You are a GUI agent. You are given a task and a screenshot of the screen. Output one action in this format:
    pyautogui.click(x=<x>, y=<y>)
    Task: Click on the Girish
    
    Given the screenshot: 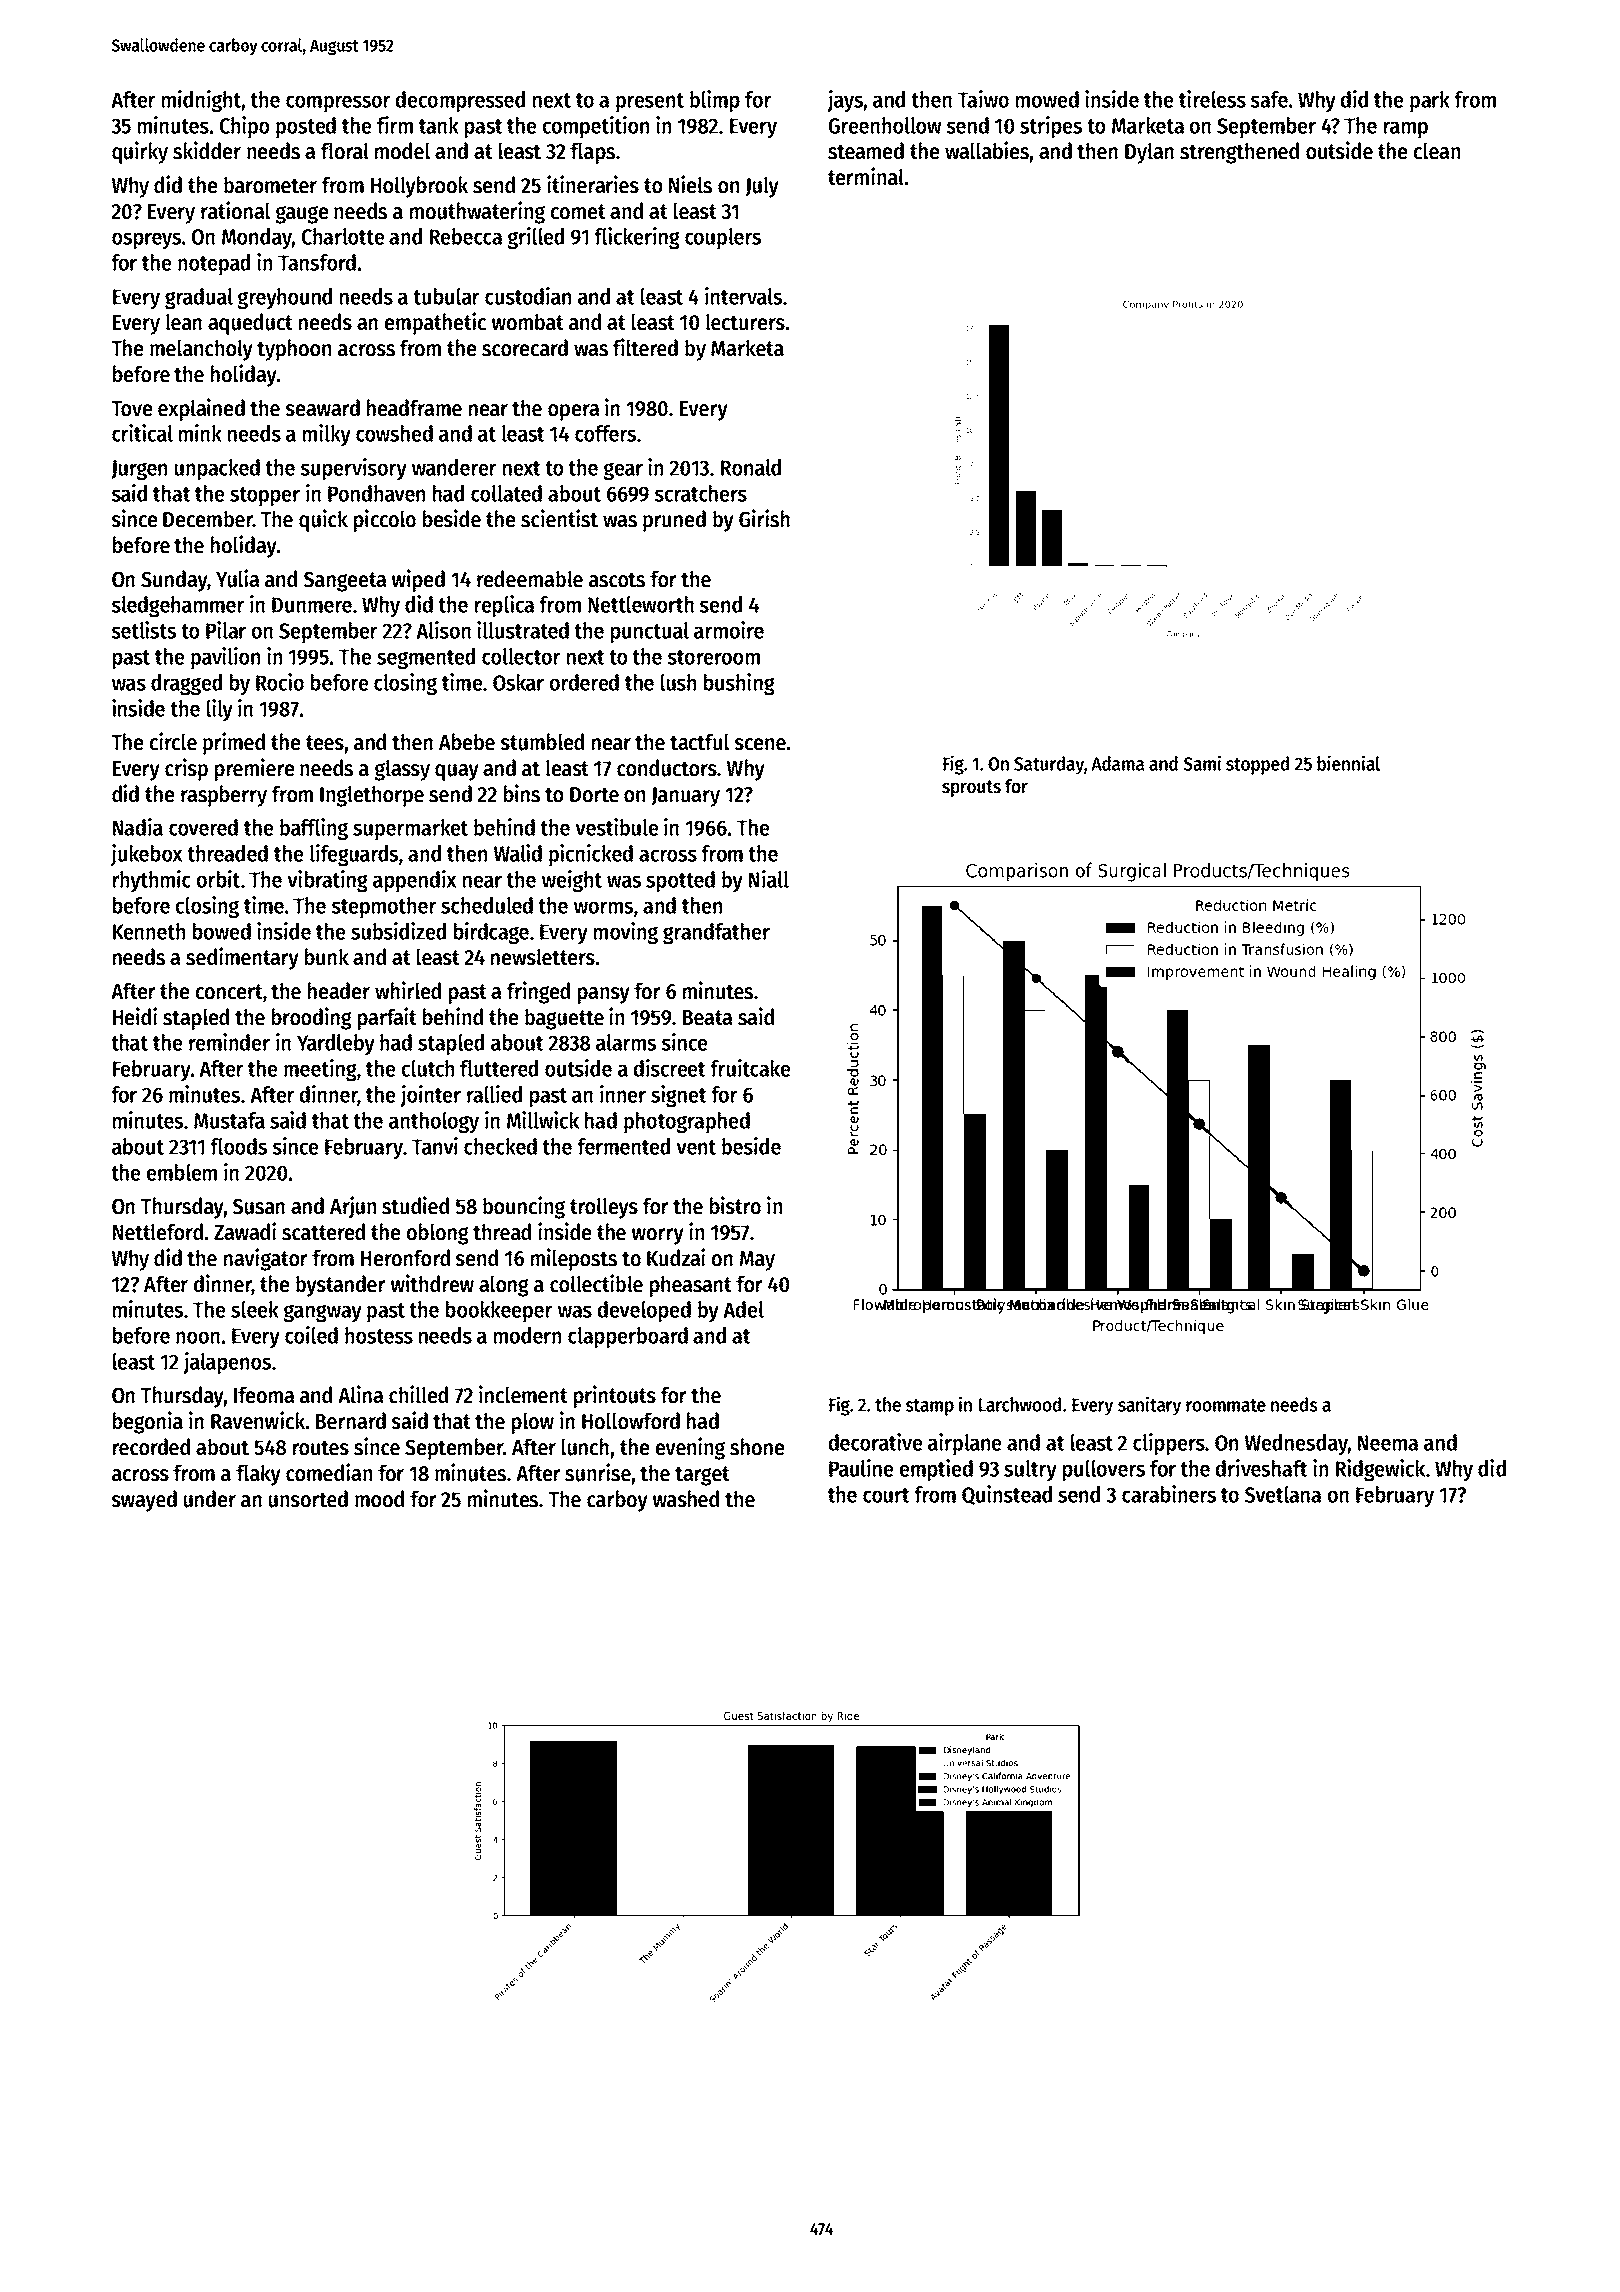 What is the action you would take?
    pyautogui.click(x=764, y=518)
